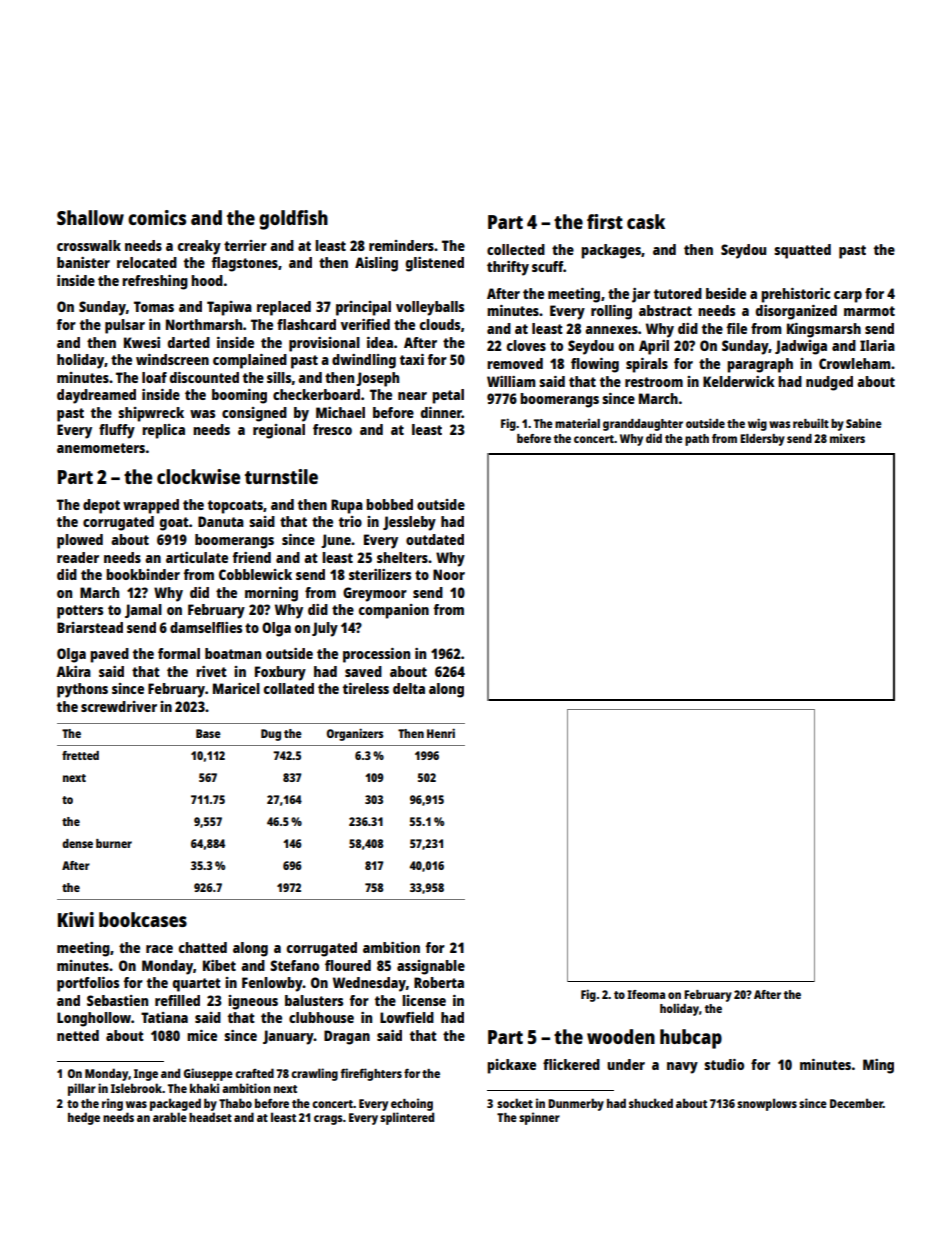  Describe the element at coordinates (847, 438) in the image. I see `mixers` at that location.
